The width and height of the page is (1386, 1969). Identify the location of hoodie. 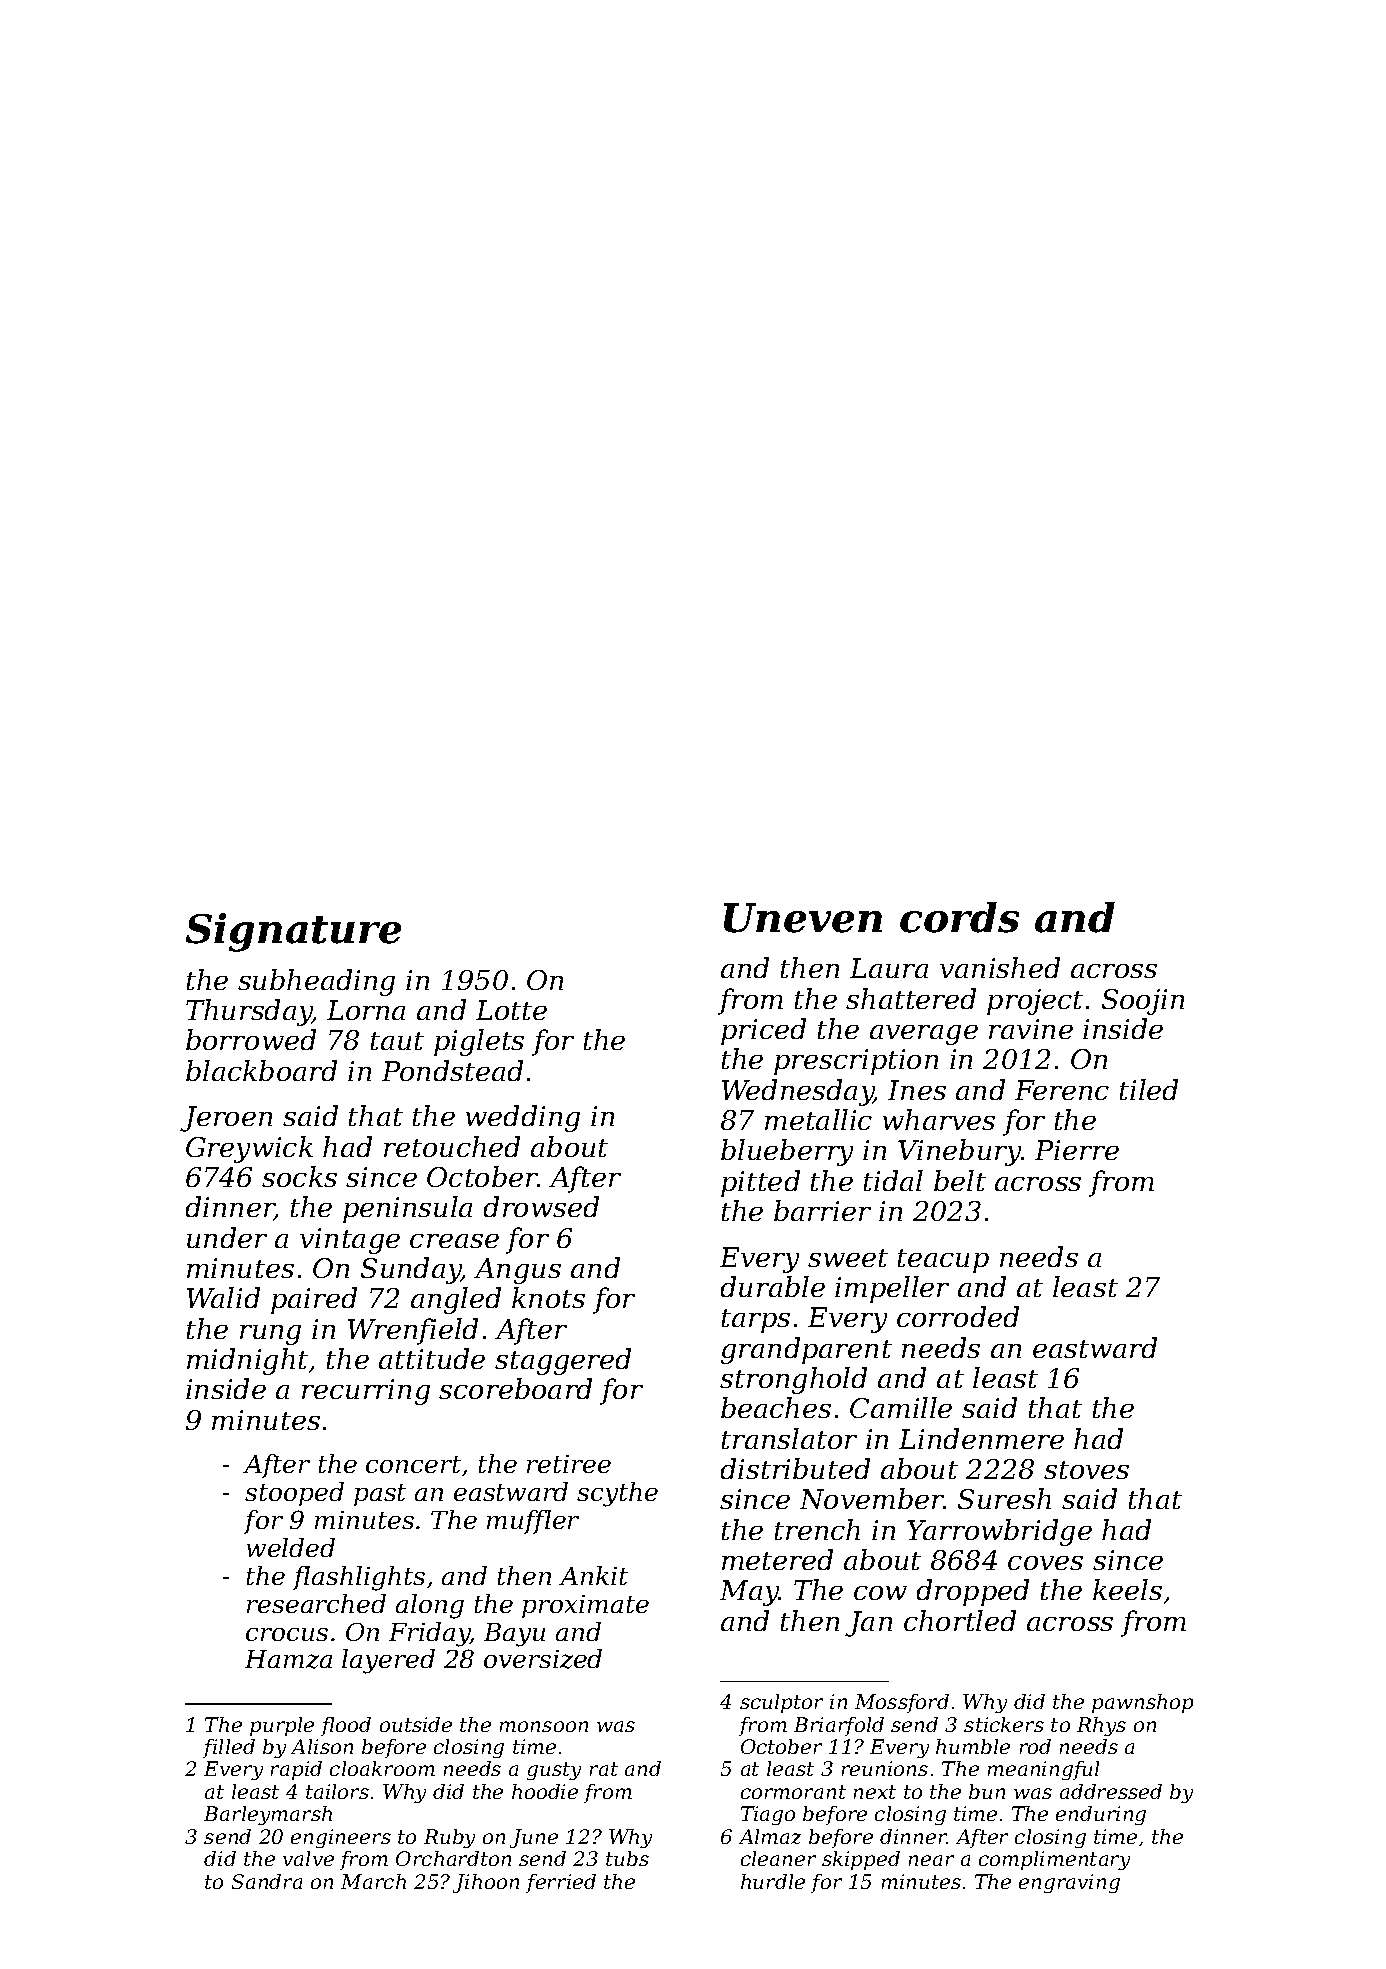
(545, 1791).
